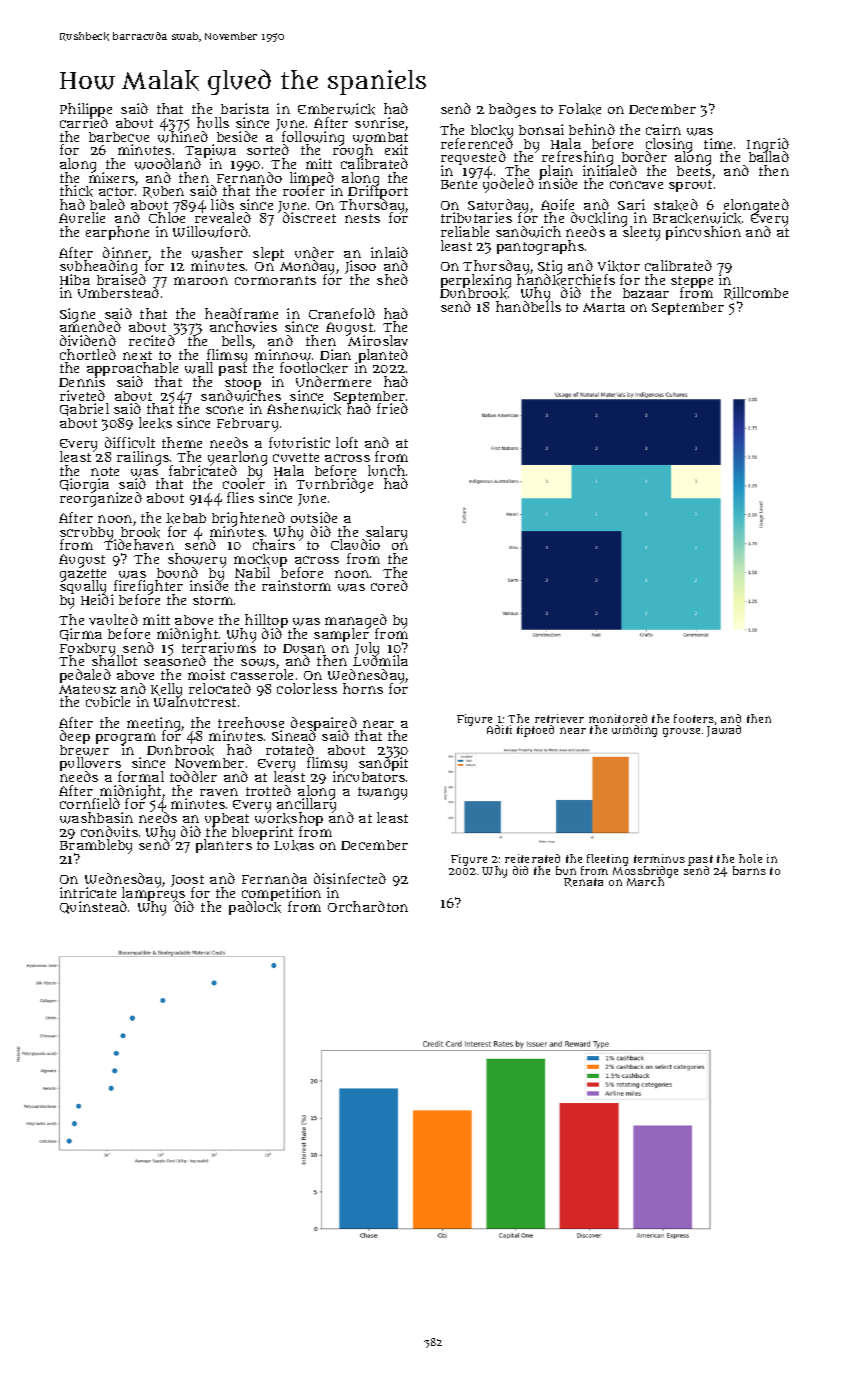  I want to click on lunch, so click(386, 470).
